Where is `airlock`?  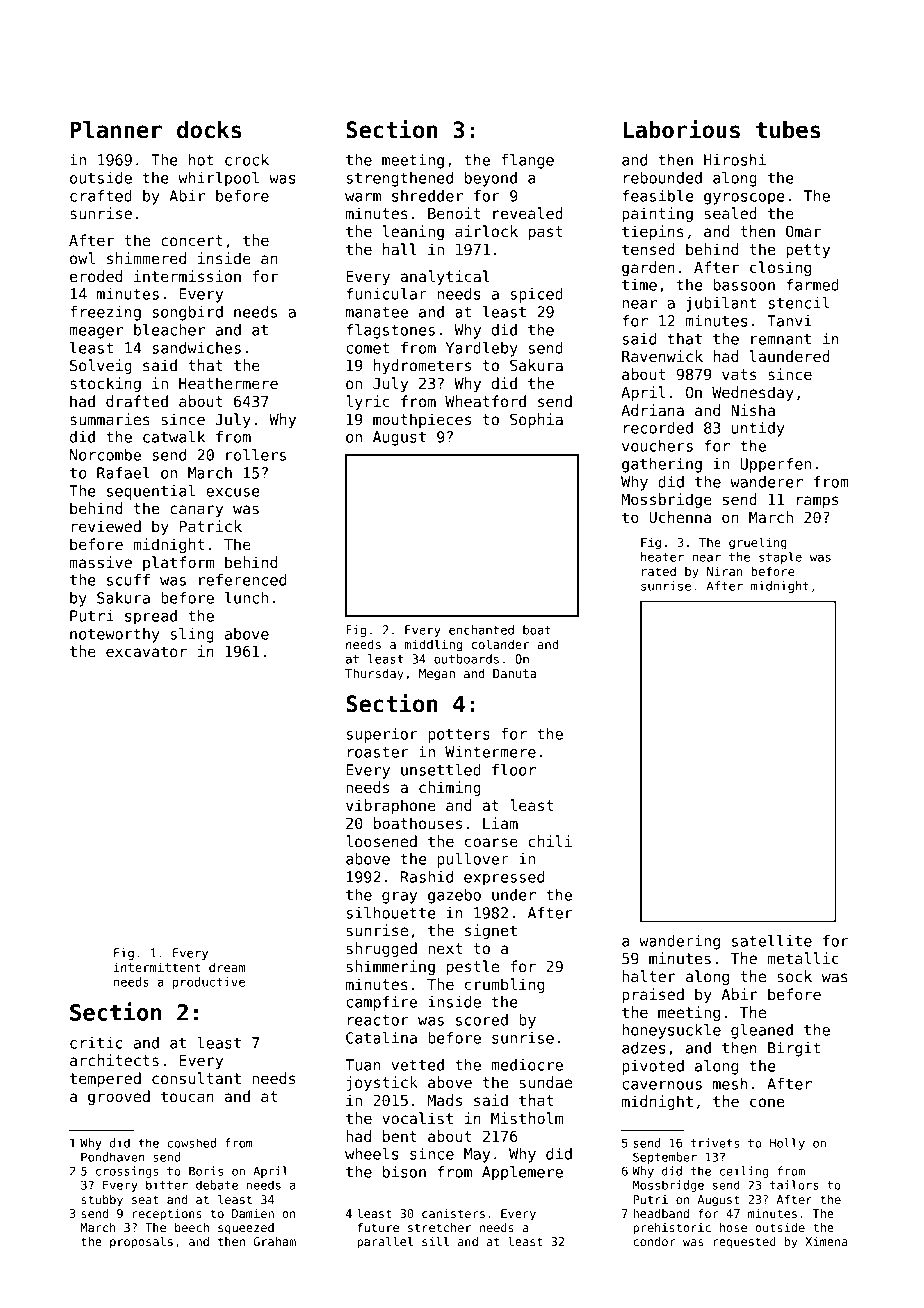
airlock is located at coordinates (486, 231).
